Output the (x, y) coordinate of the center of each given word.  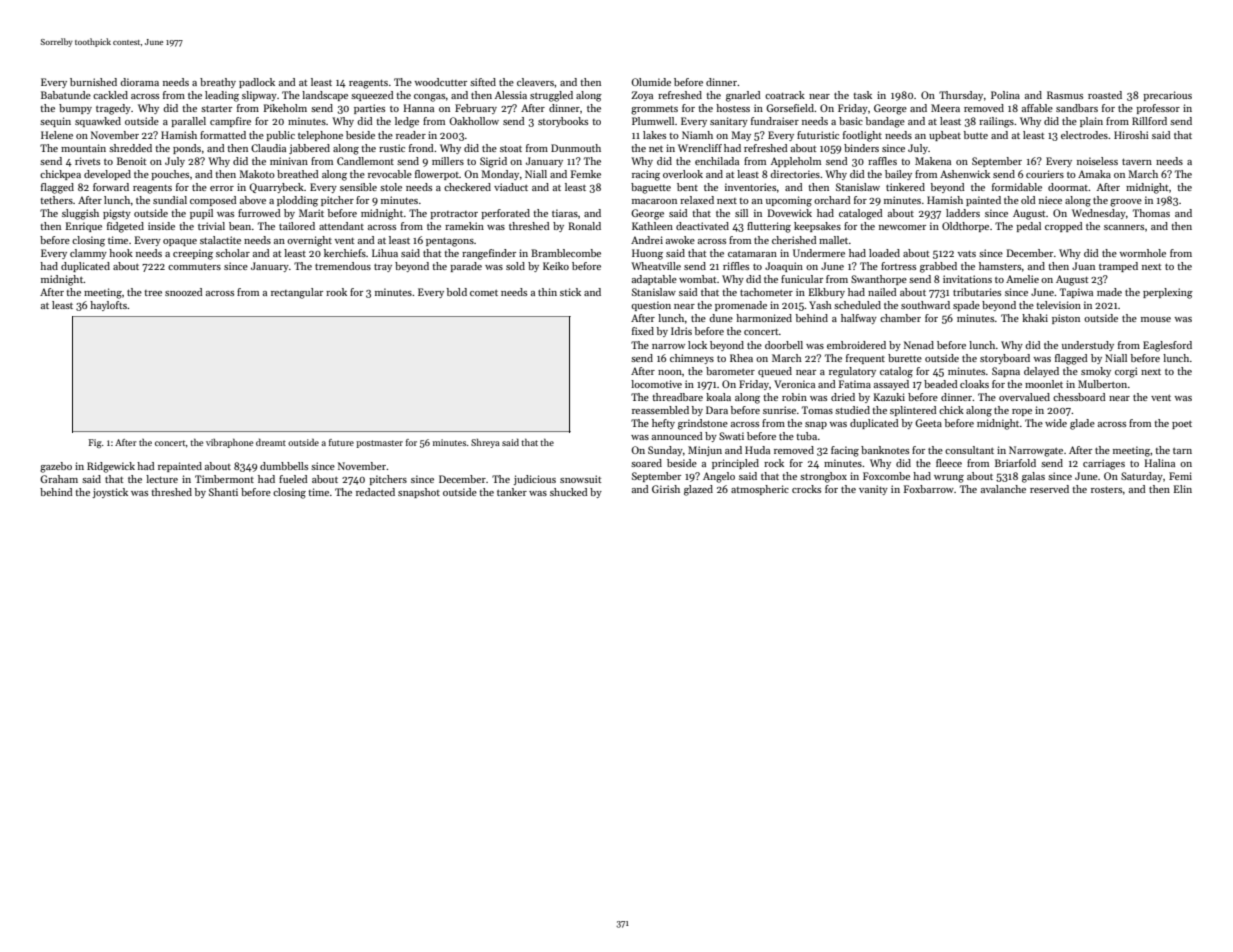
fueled (293, 479)
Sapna (1006, 372)
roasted (1105, 95)
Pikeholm (285, 108)
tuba (806, 436)
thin (547, 292)
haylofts (108, 306)
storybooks (563, 122)
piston (1066, 319)
